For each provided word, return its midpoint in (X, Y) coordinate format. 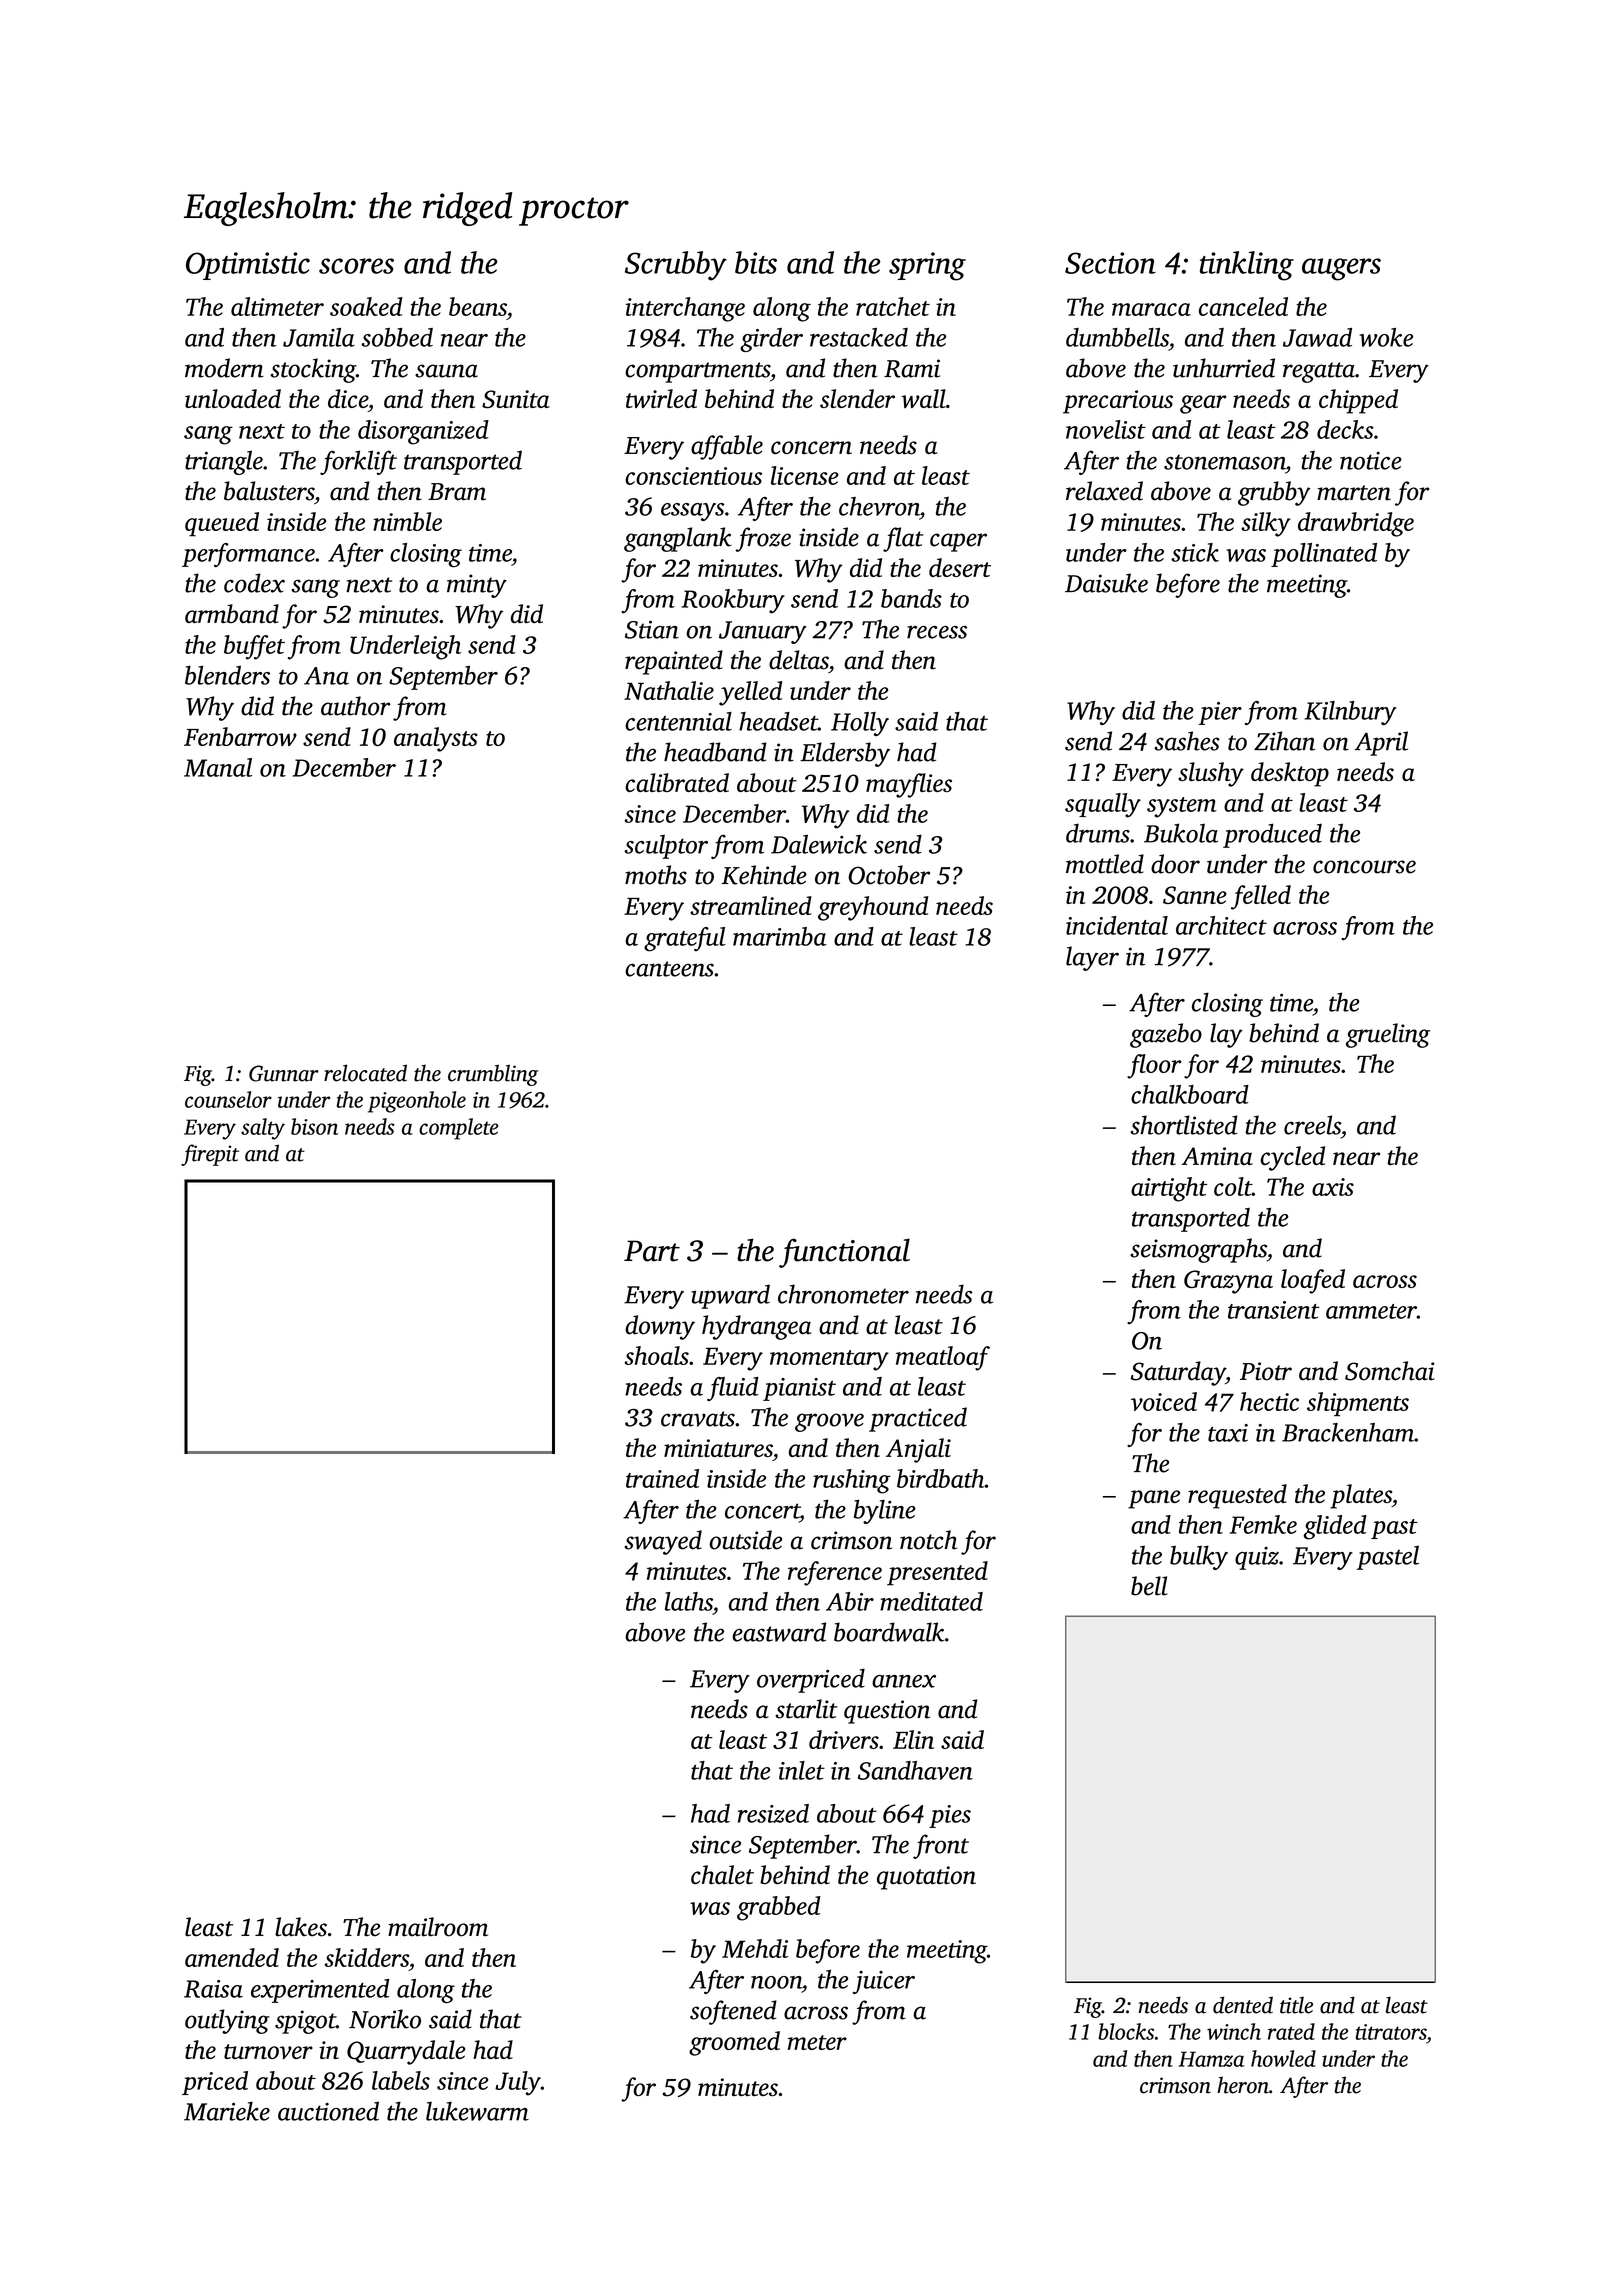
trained (662, 1478)
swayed (663, 1542)
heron (1243, 2085)
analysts (436, 739)
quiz (1257, 1558)
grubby (1274, 493)
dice (348, 398)
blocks (1126, 2031)
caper (958, 542)
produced (1272, 835)
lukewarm (477, 2111)
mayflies (909, 785)
